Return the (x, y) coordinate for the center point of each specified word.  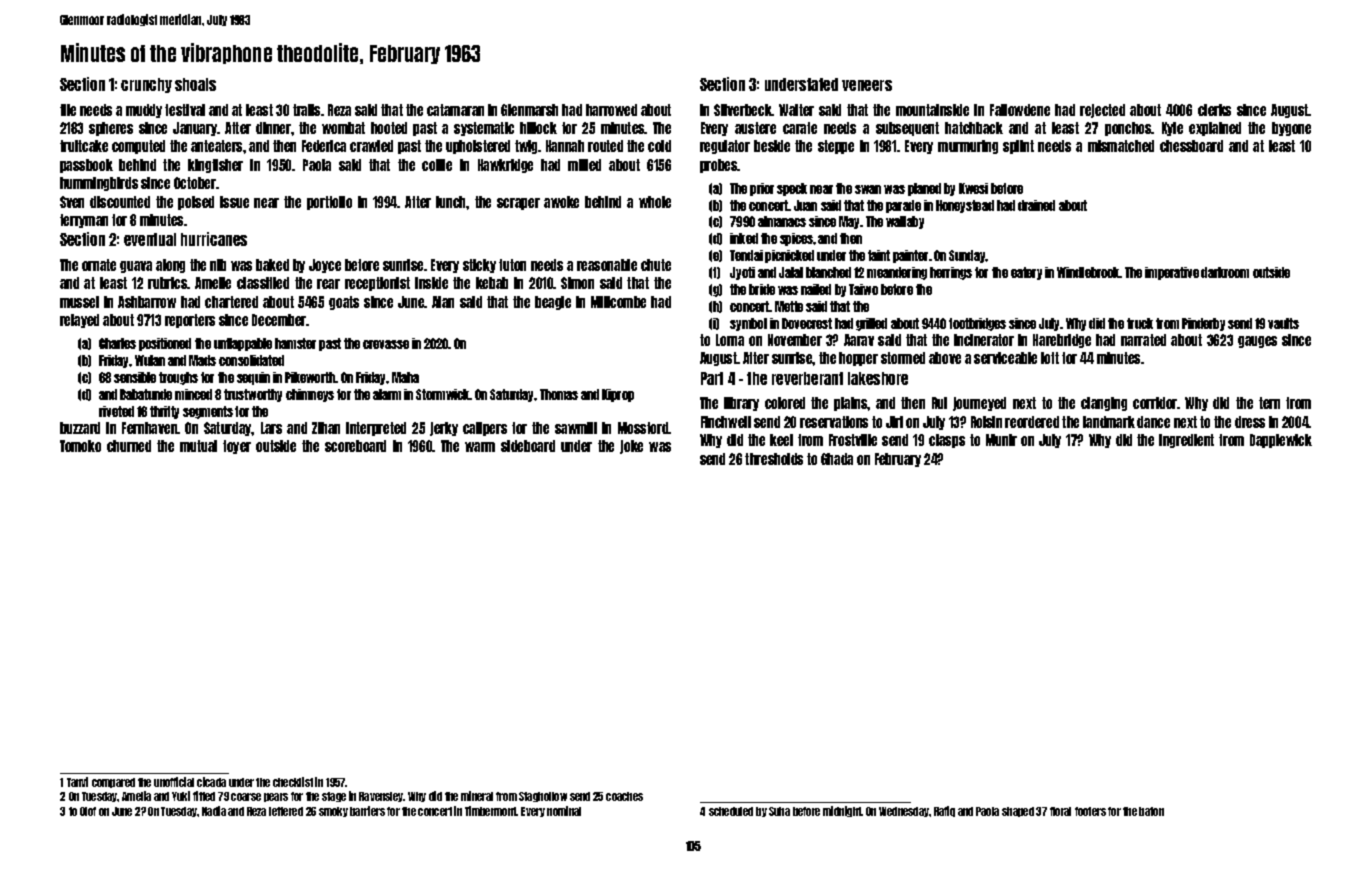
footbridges (977, 324)
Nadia (214, 811)
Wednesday (904, 812)
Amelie (213, 283)
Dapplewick (1281, 441)
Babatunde (146, 394)
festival (185, 110)
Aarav (859, 340)
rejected (1102, 111)
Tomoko (80, 446)
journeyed (979, 404)
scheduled (731, 811)
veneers (867, 85)
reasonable (607, 265)
